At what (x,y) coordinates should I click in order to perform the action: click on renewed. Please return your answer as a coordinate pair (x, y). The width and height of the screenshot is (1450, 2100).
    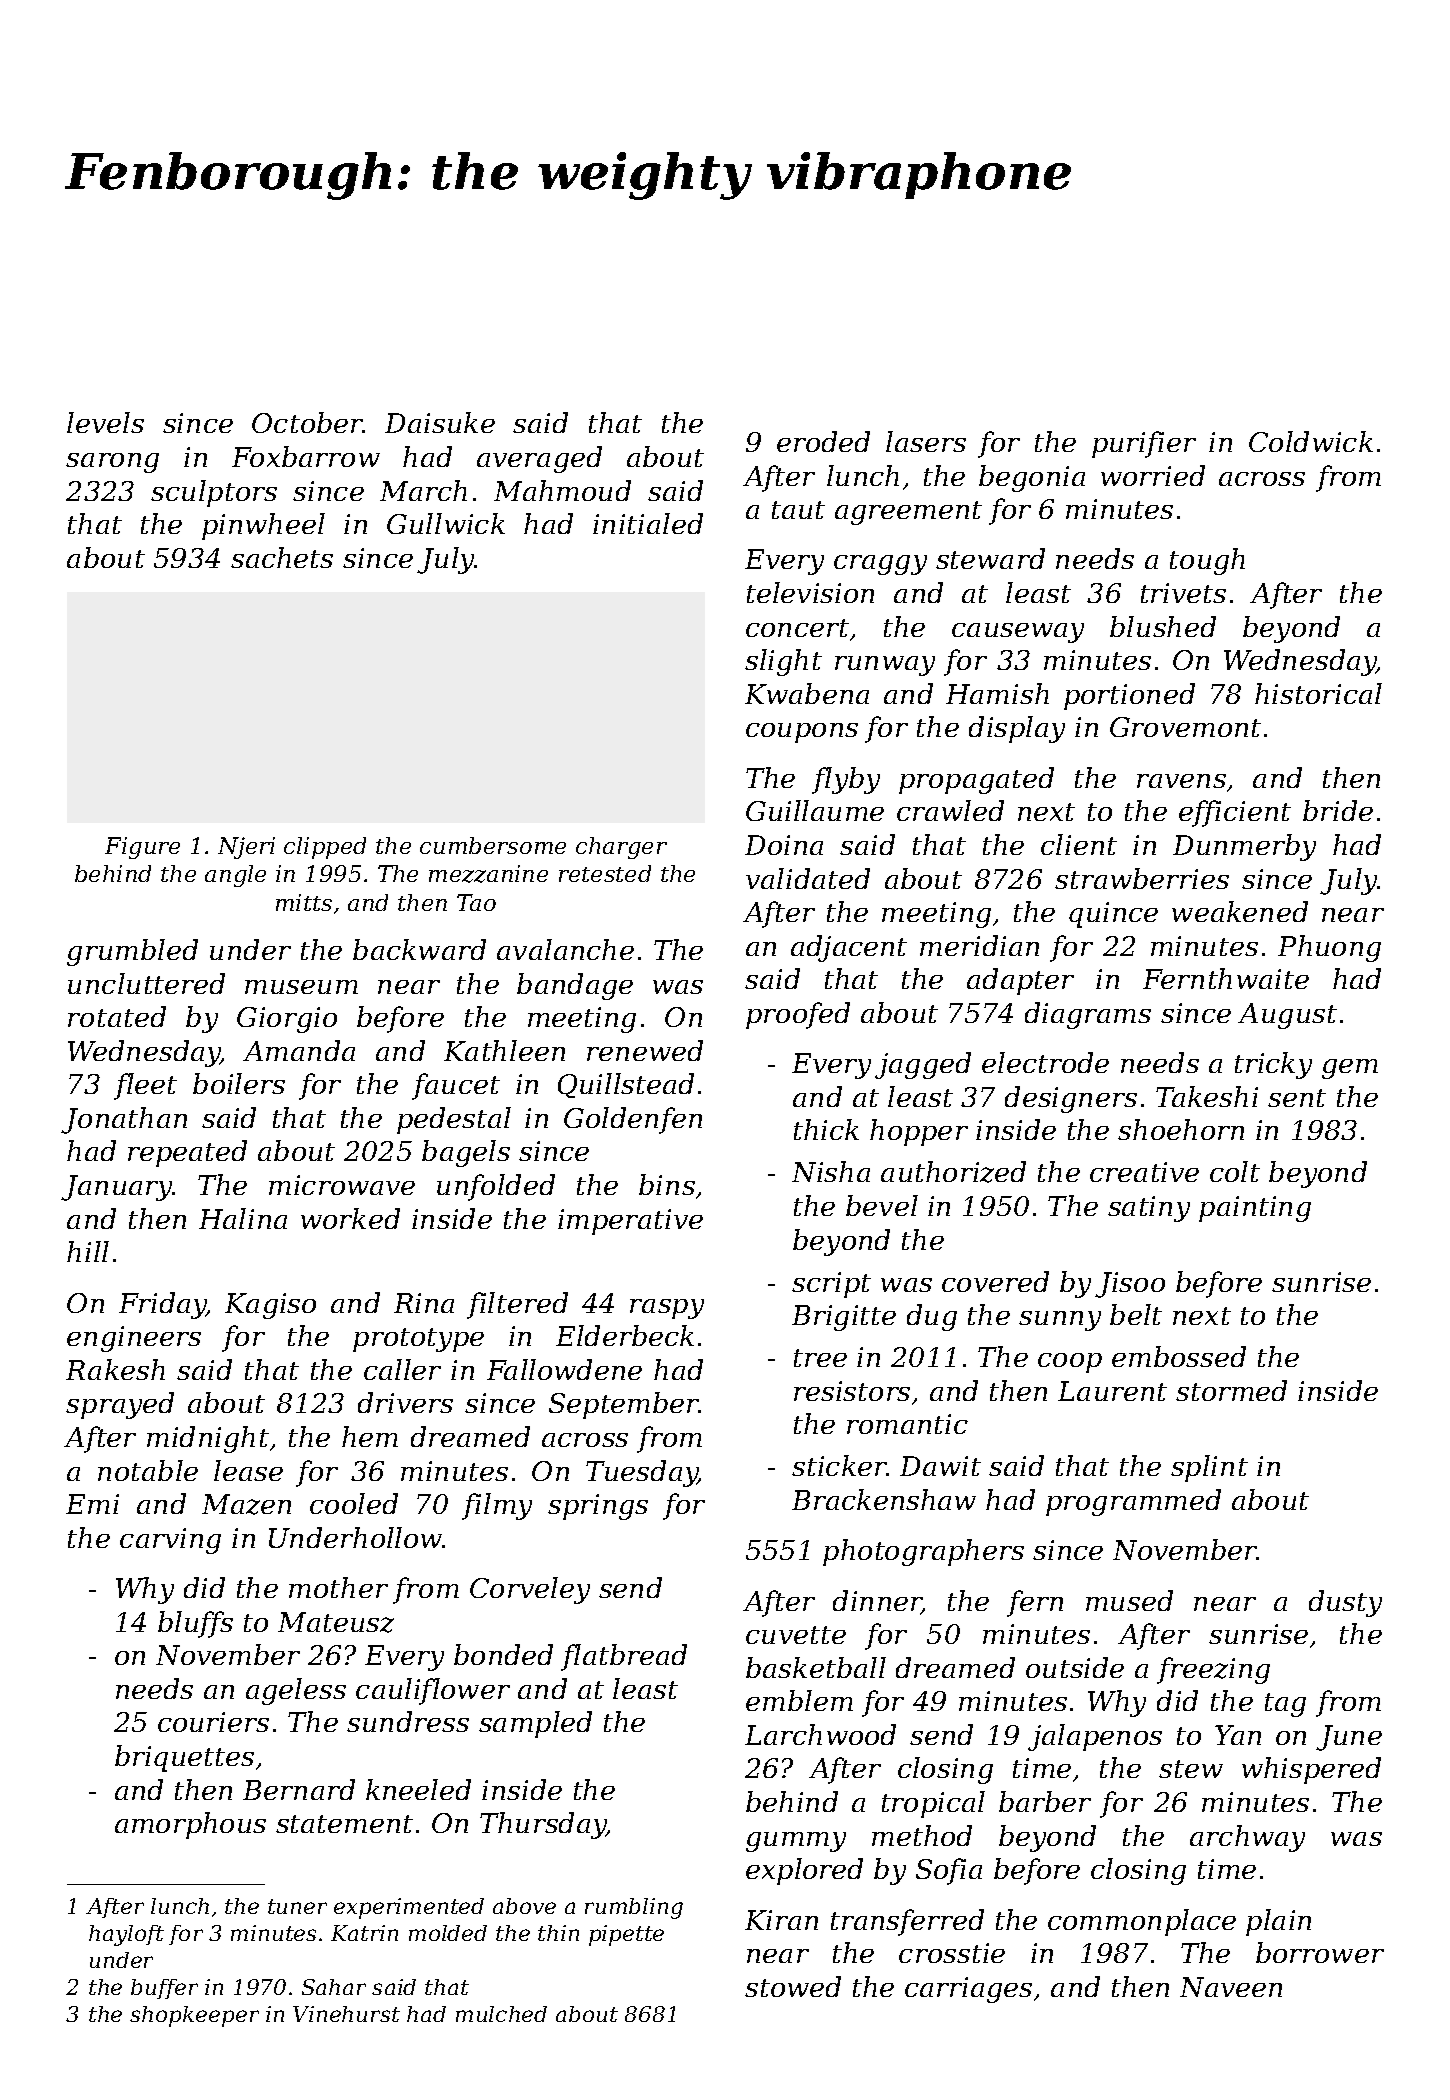
    Looking at the image, I should click on (645, 1050).
